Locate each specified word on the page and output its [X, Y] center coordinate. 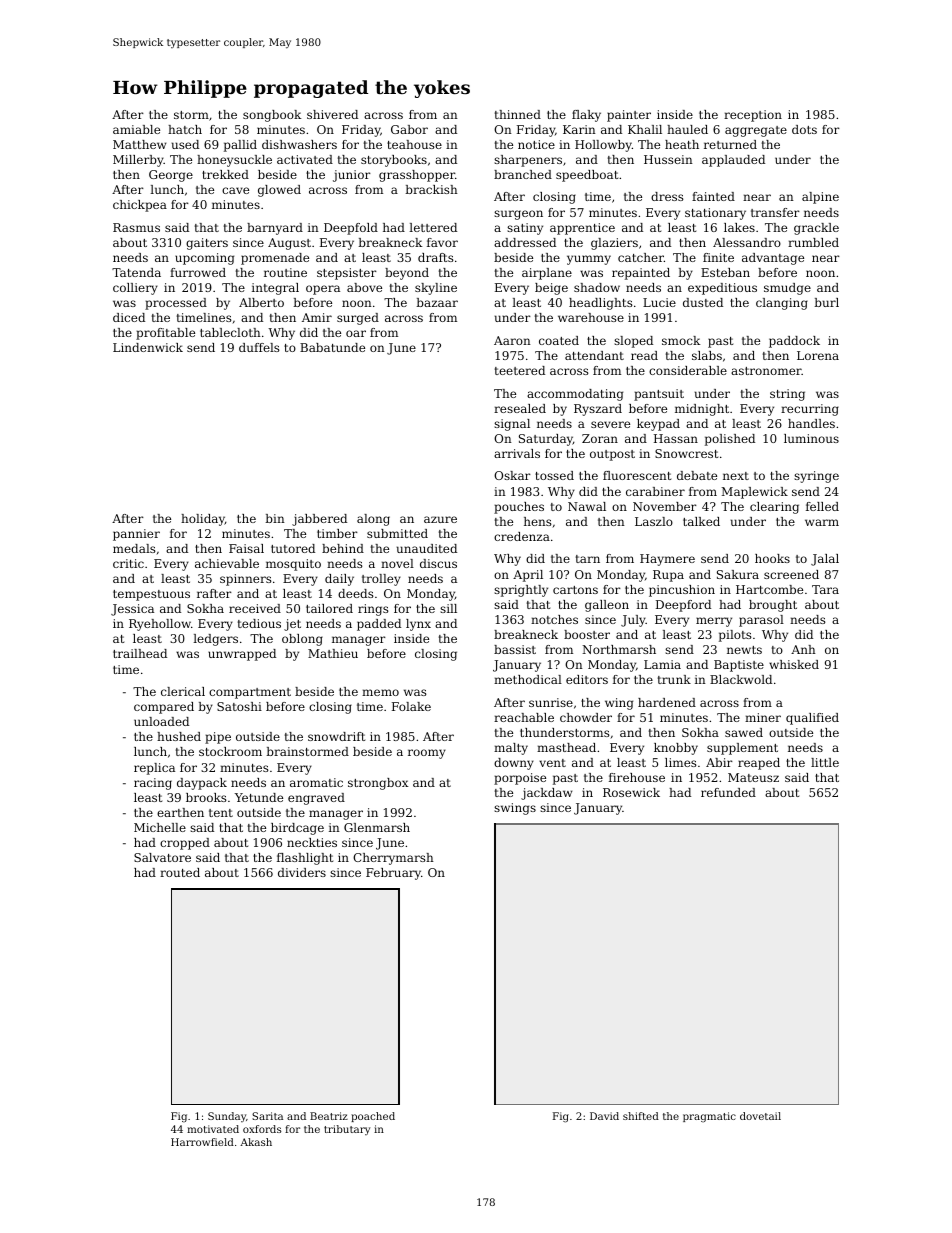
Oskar [512, 475]
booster [587, 634]
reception [753, 116]
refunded [728, 792]
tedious [259, 623]
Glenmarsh [377, 827]
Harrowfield [202, 1142]
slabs [707, 355]
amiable [136, 129]
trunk [674, 679]
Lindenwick [148, 347]
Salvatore [162, 857]
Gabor [409, 129]
